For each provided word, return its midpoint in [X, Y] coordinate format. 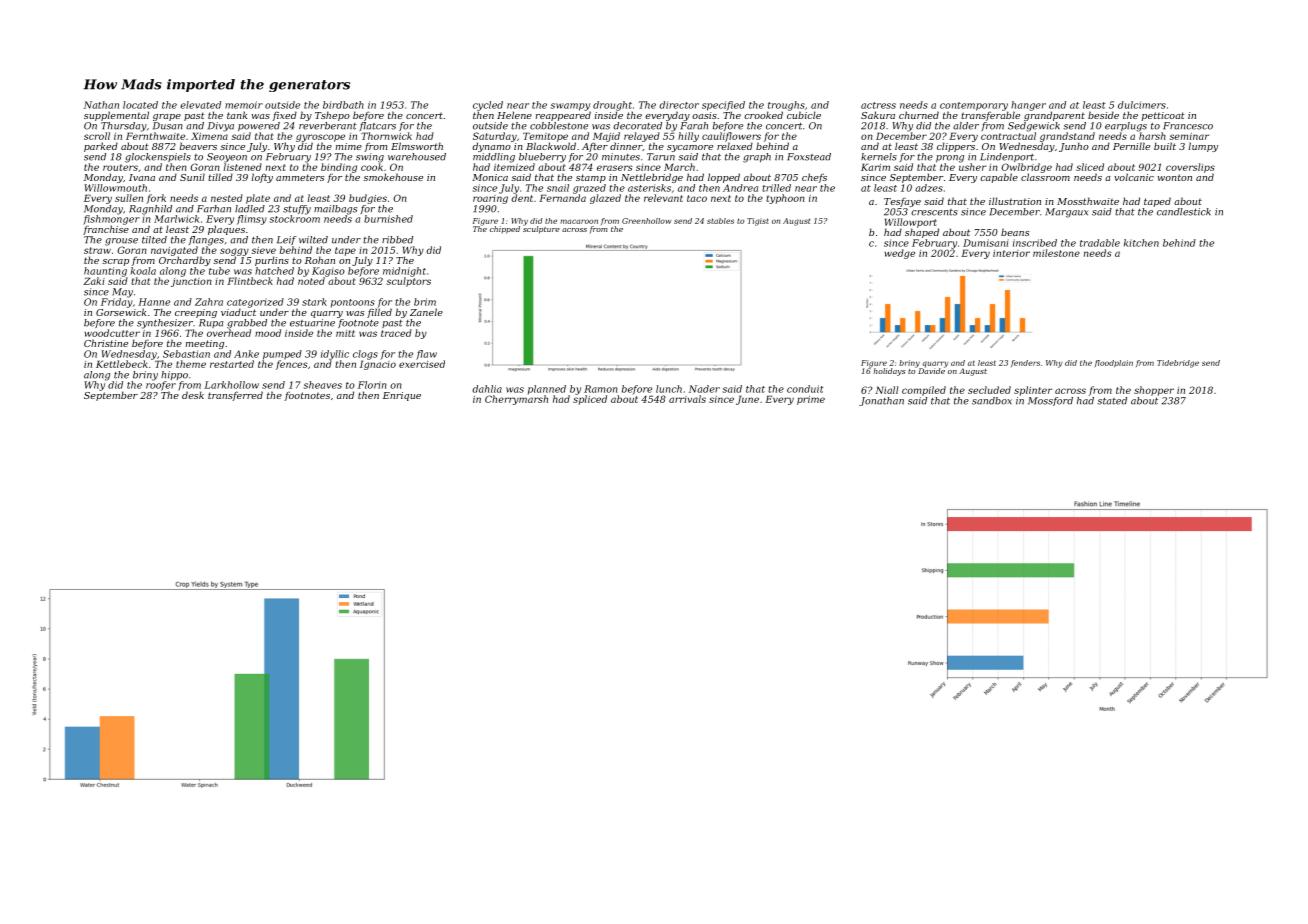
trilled [776, 188]
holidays [889, 372]
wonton [1175, 177]
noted [311, 281]
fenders [1025, 363]
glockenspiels [158, 158]
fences [292, 365]
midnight [404, 272]
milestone [1056, 253]
